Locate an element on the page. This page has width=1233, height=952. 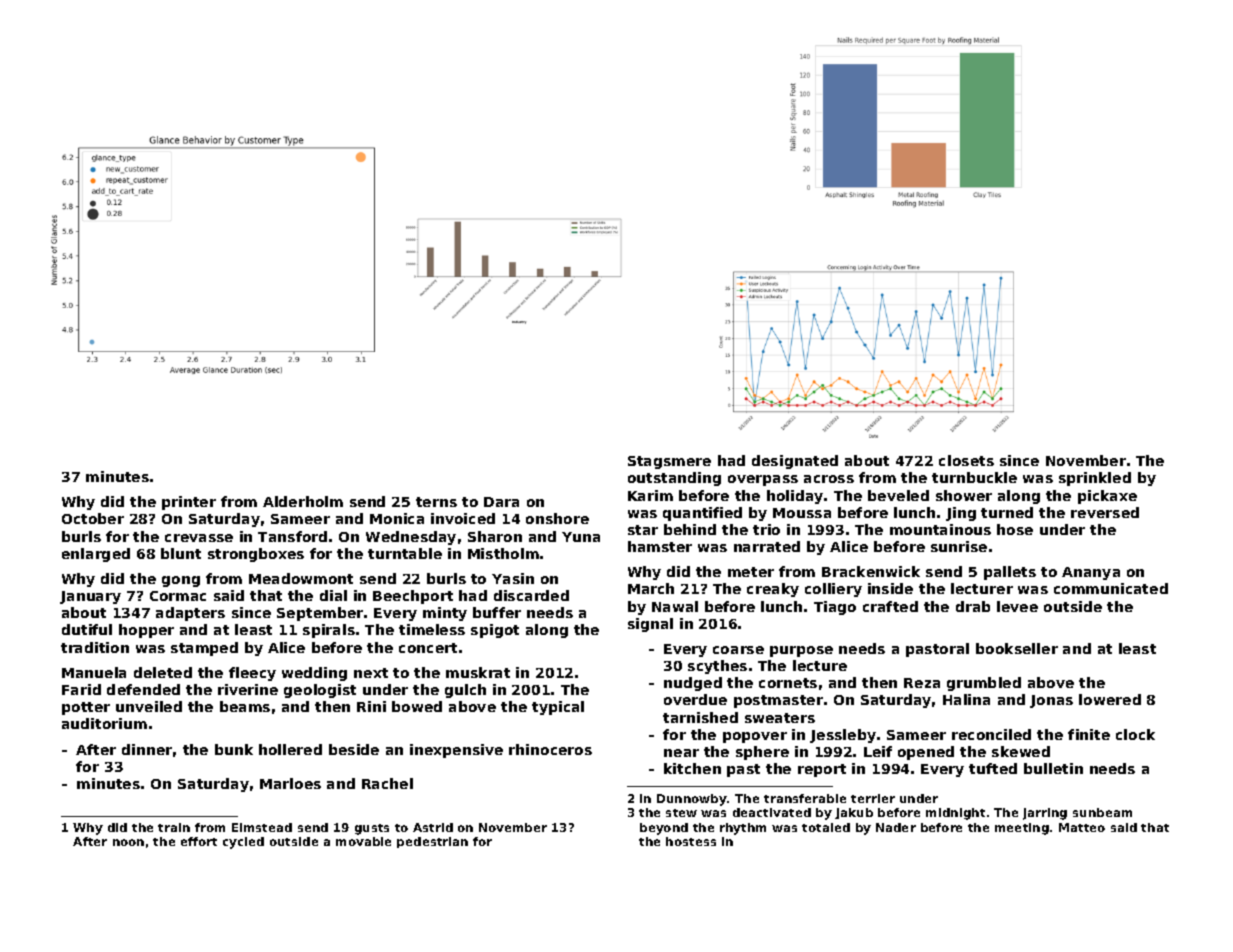
printer is located at coordinates (189, 503).
